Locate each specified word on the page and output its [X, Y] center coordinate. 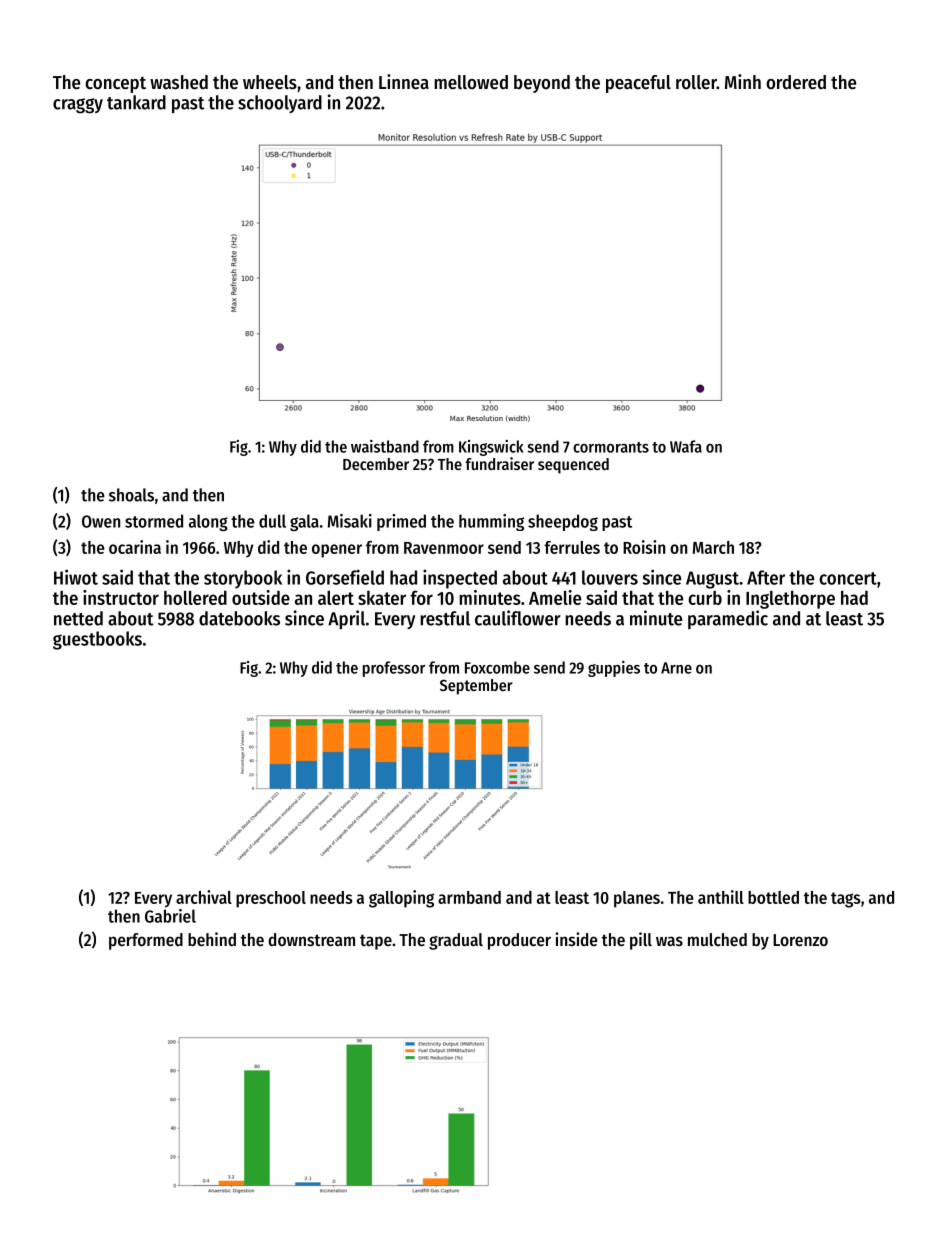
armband [469, 897]
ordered [796, 82]
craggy [78, 106]
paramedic [728, 619]
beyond [542, 84]
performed [146, 941]
